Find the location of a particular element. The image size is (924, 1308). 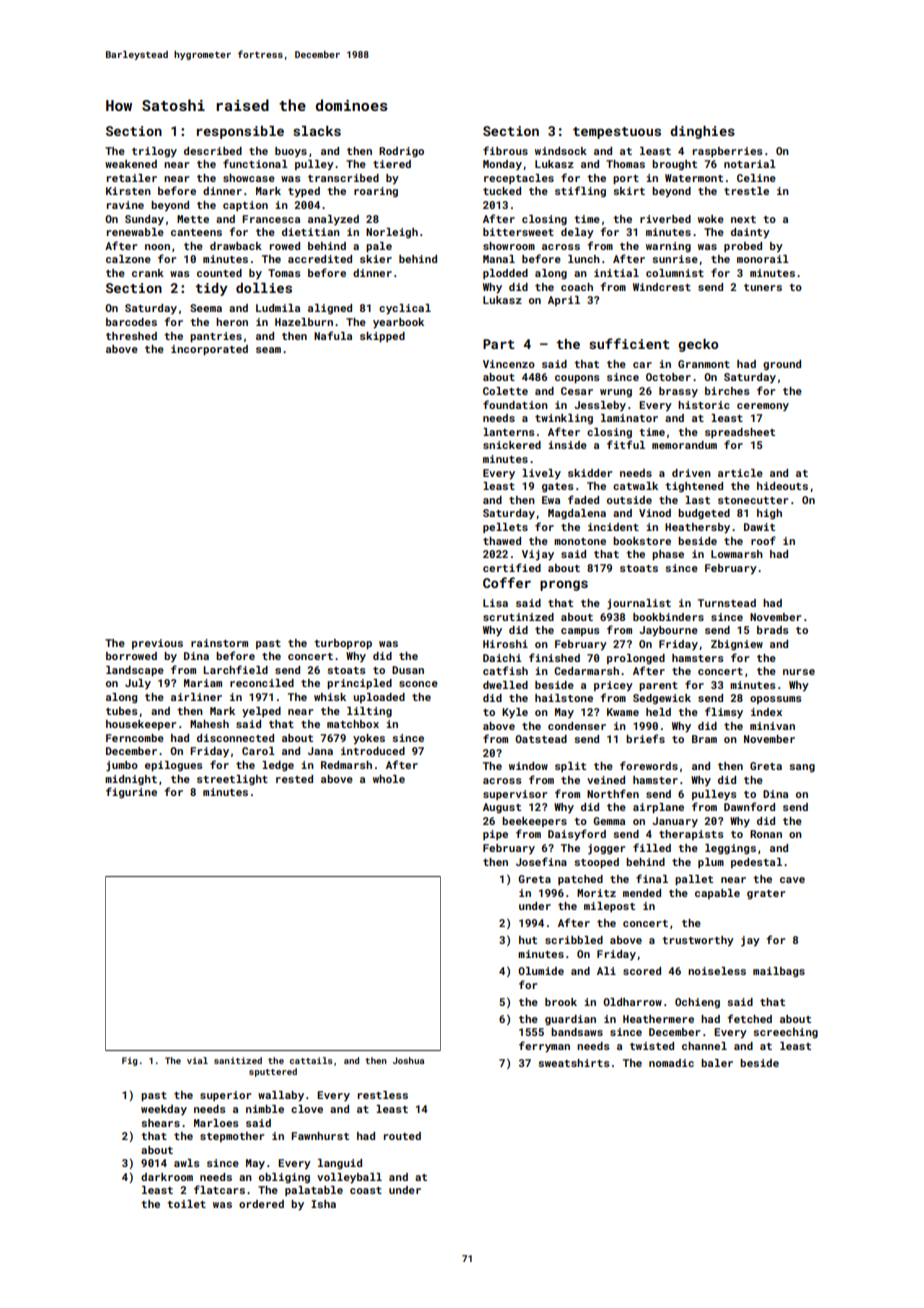

Rodrigo is located at coordinates (401, 152).
